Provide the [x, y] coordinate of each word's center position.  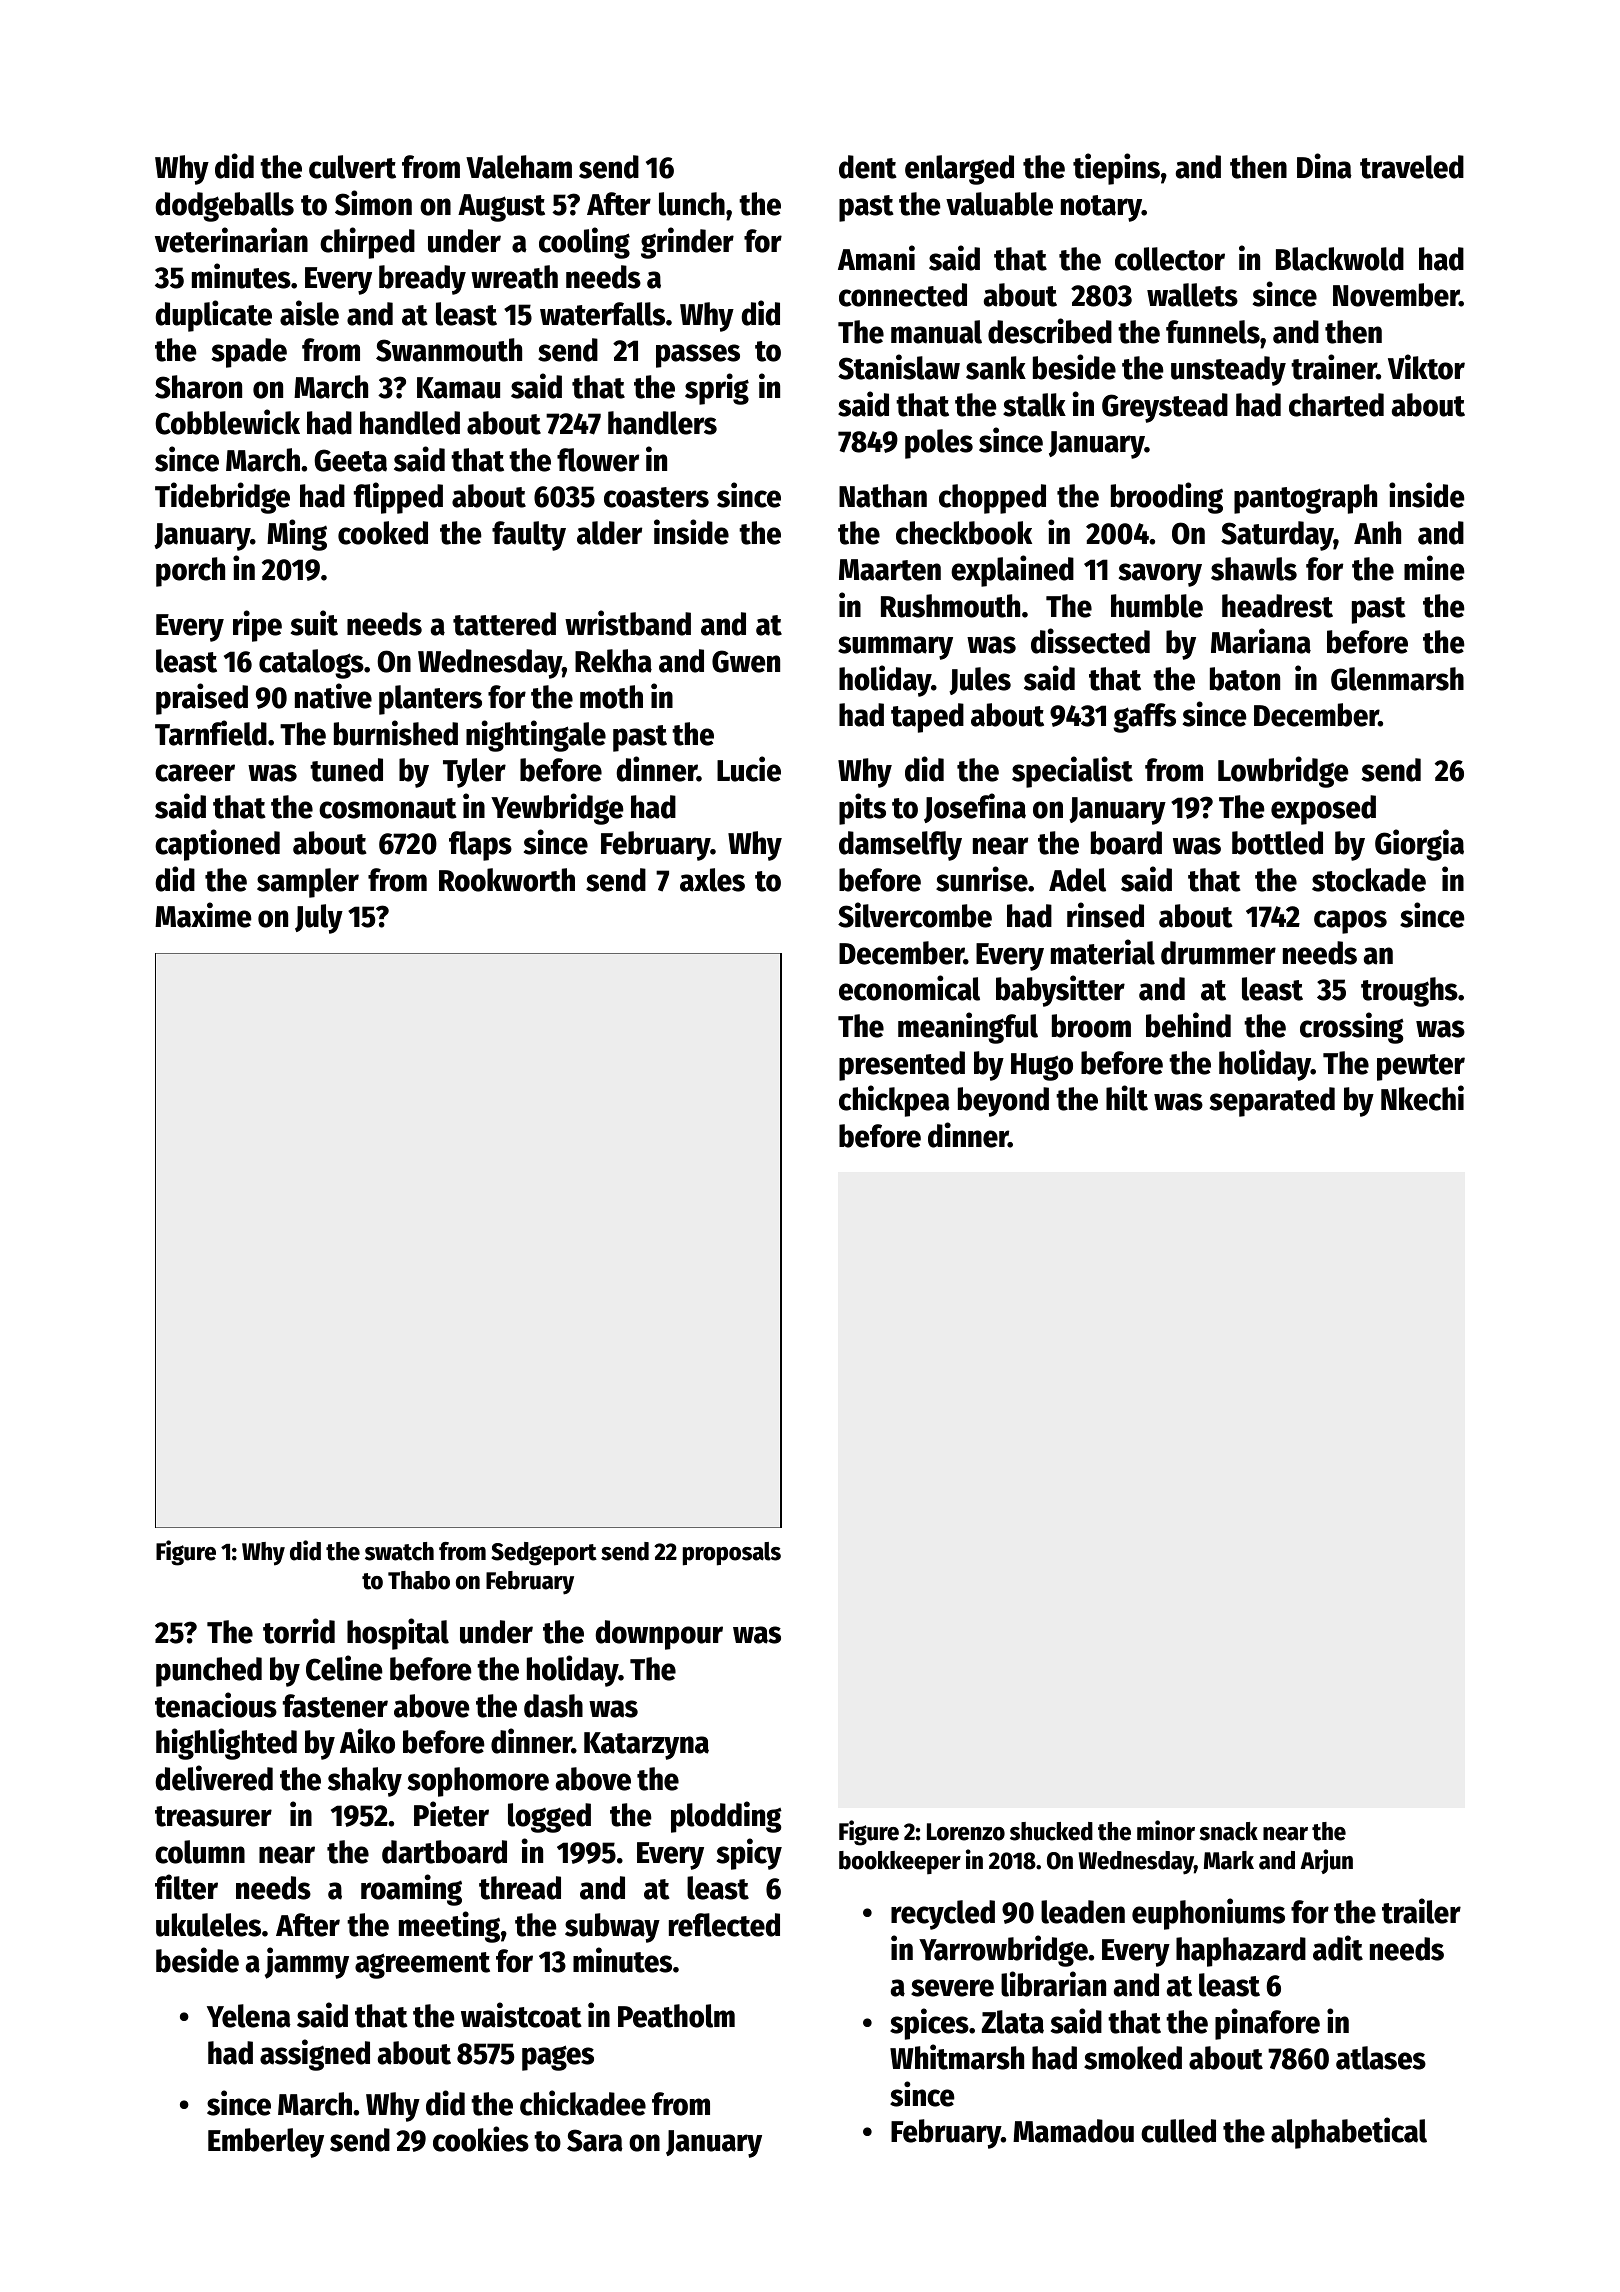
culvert [352, 167]
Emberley [266, 2143]
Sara [595, 2140]
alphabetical [1349, 2133]
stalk [1034, 405]
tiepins [1116, 169]
